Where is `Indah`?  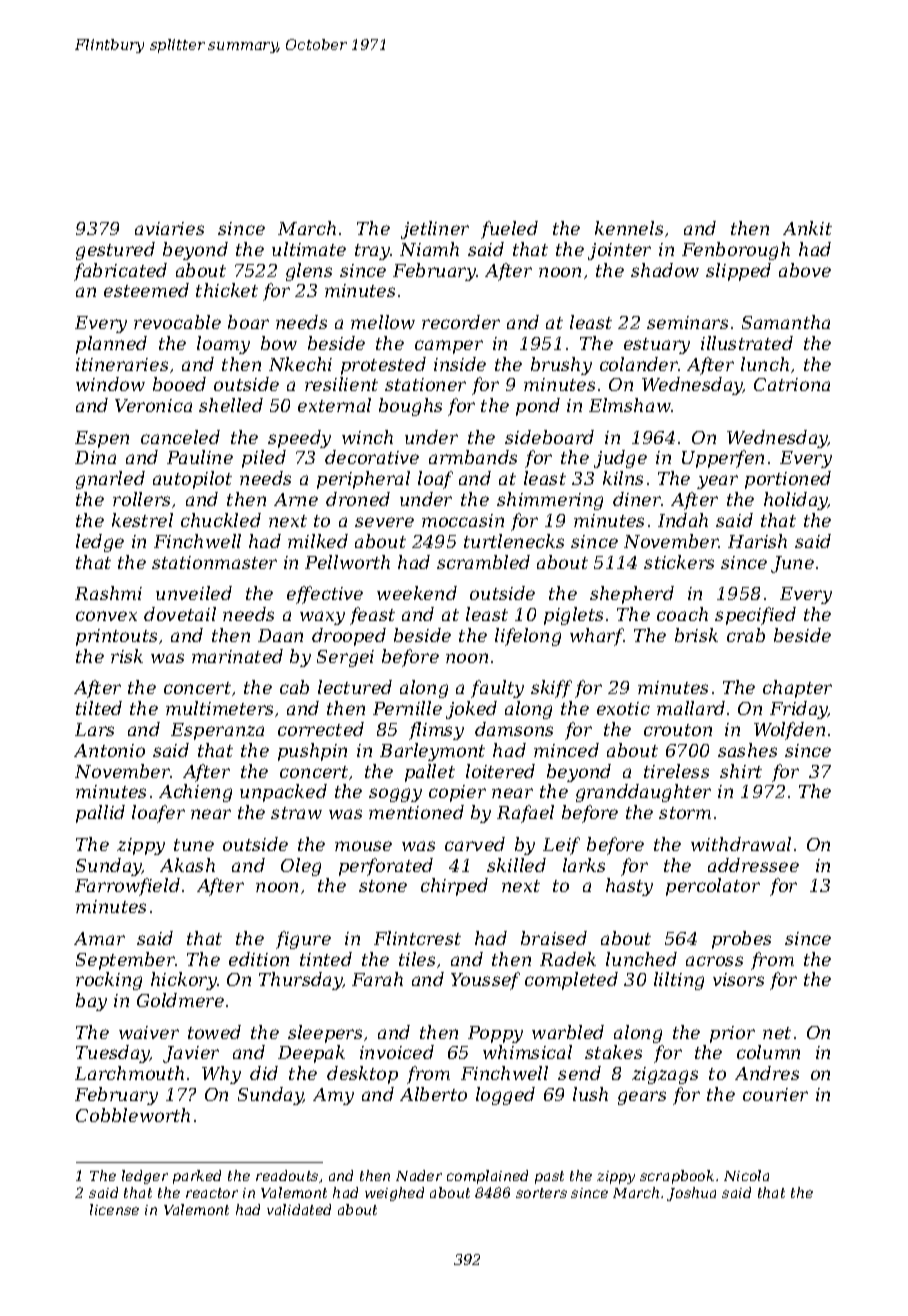 Indah is located at coordinates (683, 520).
